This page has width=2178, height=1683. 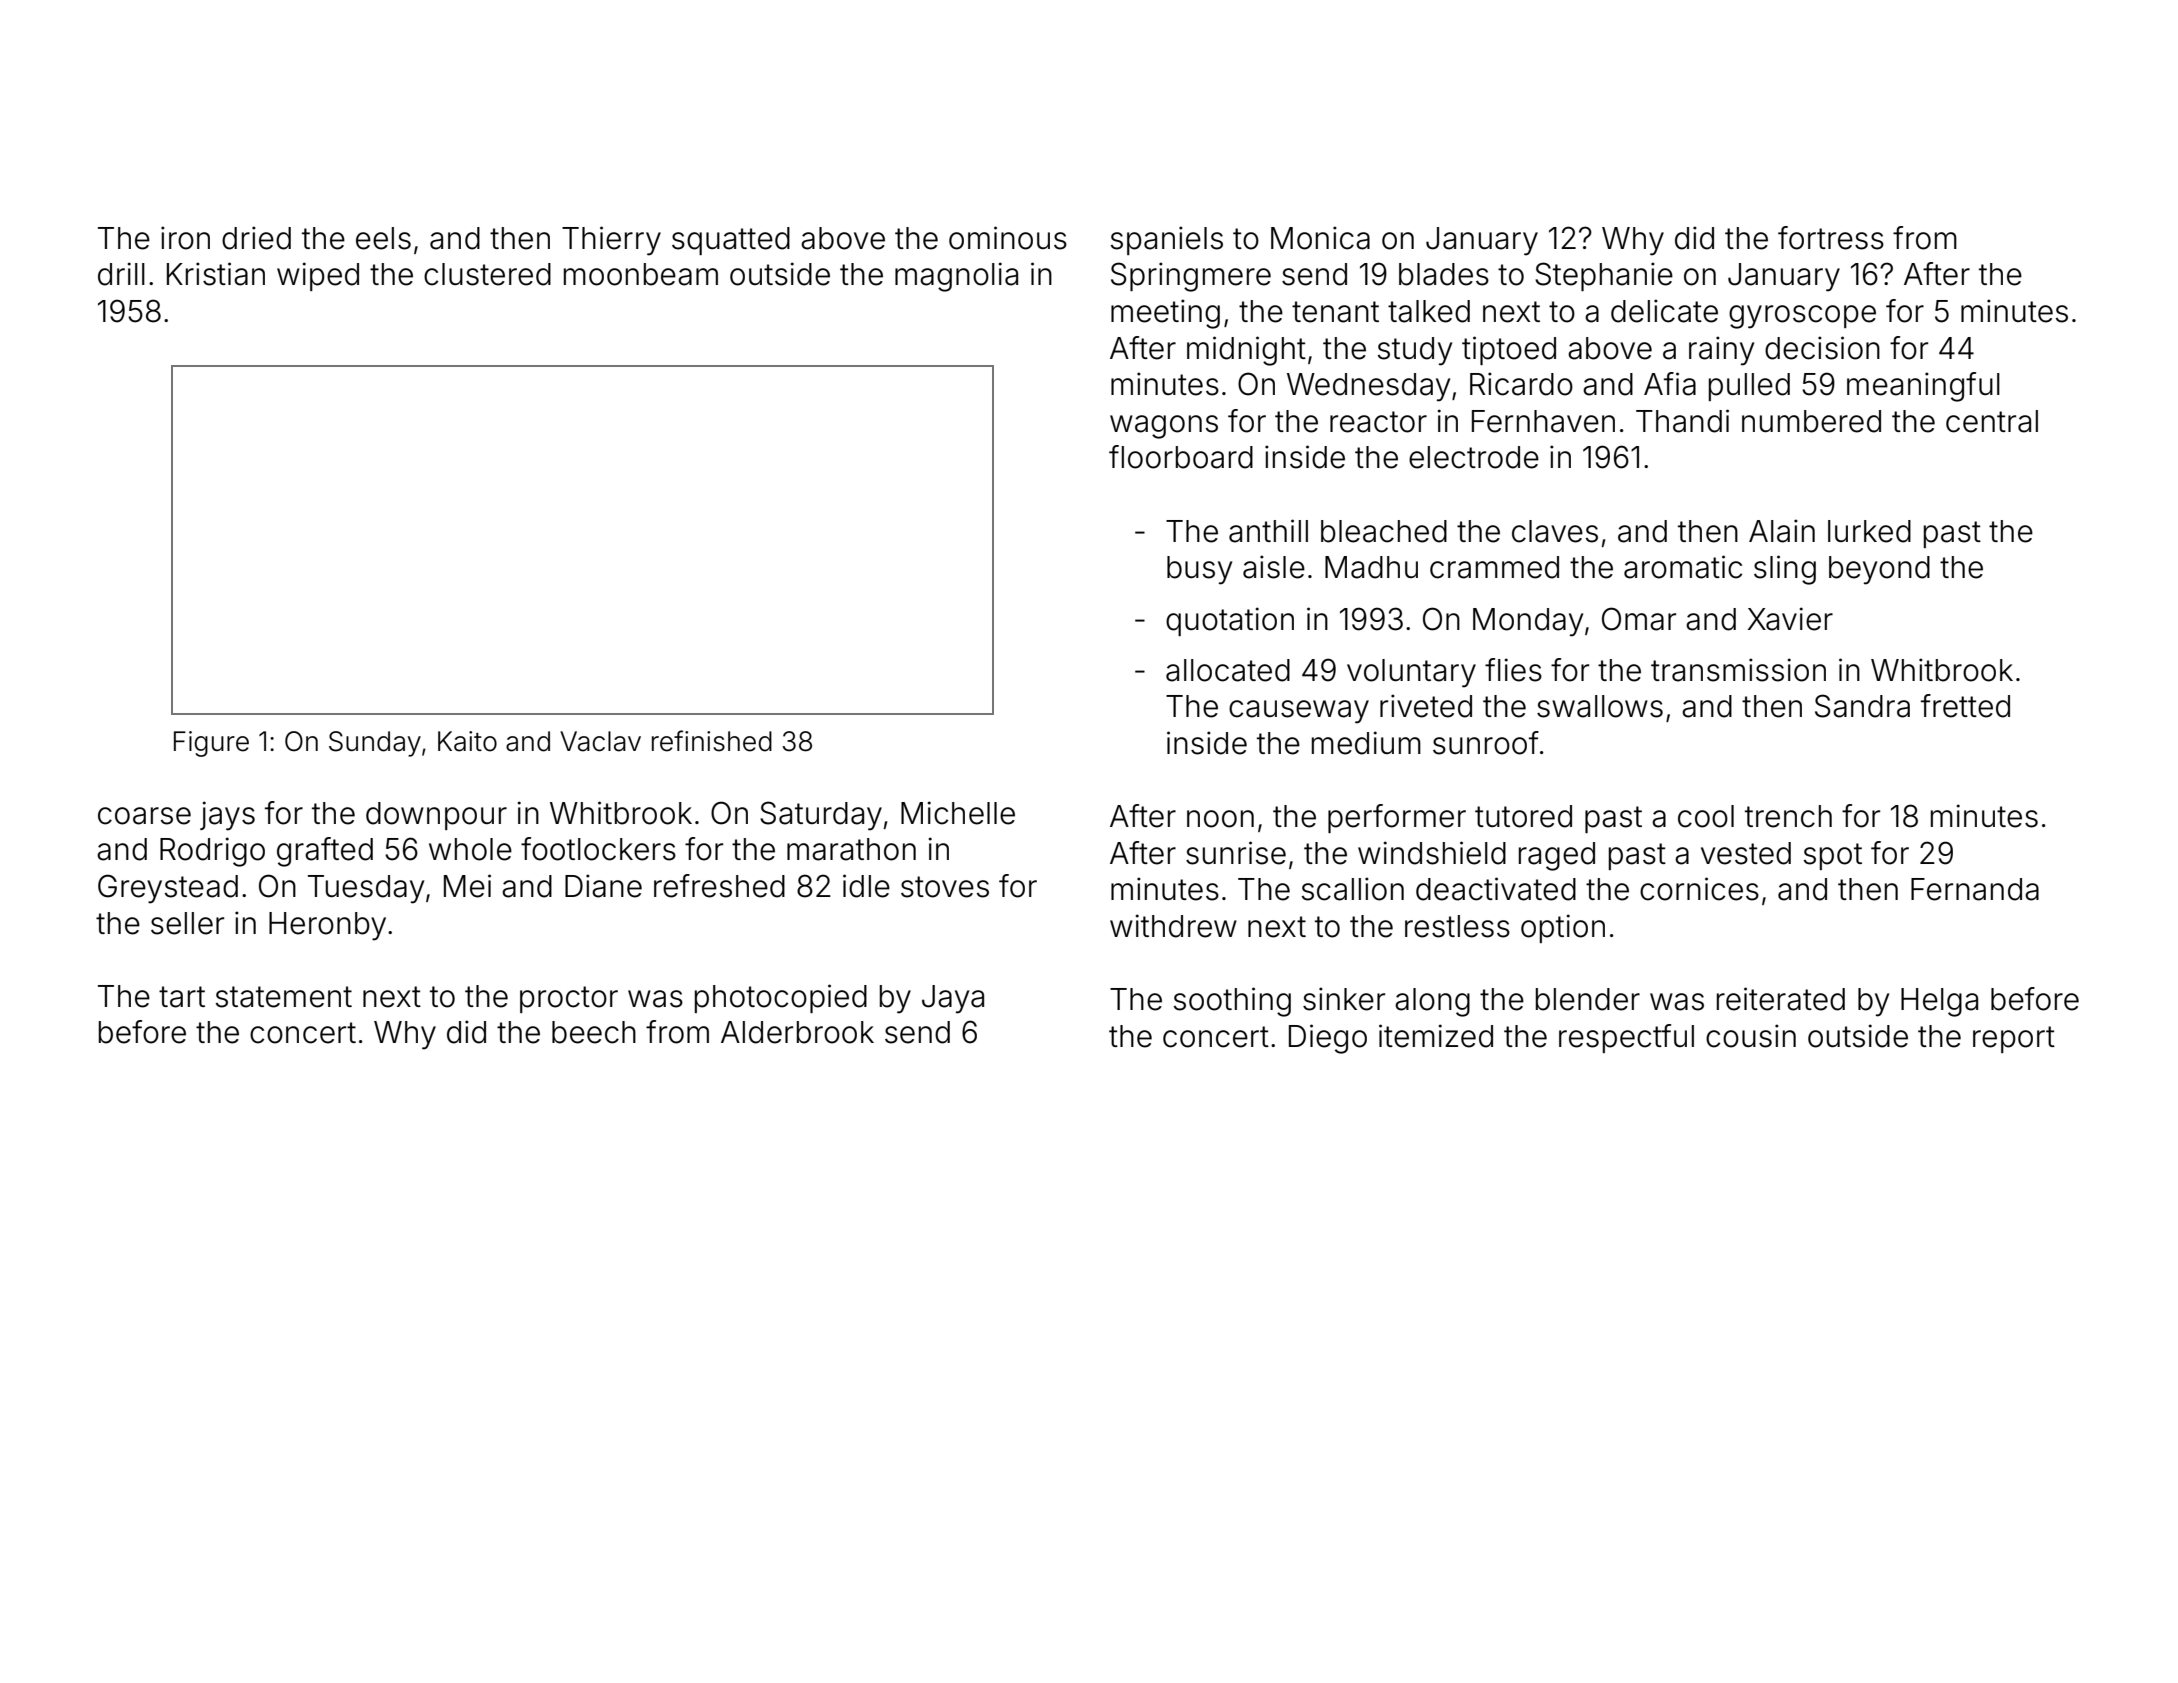 I want to click on tart, so click(x=182, y=997).
